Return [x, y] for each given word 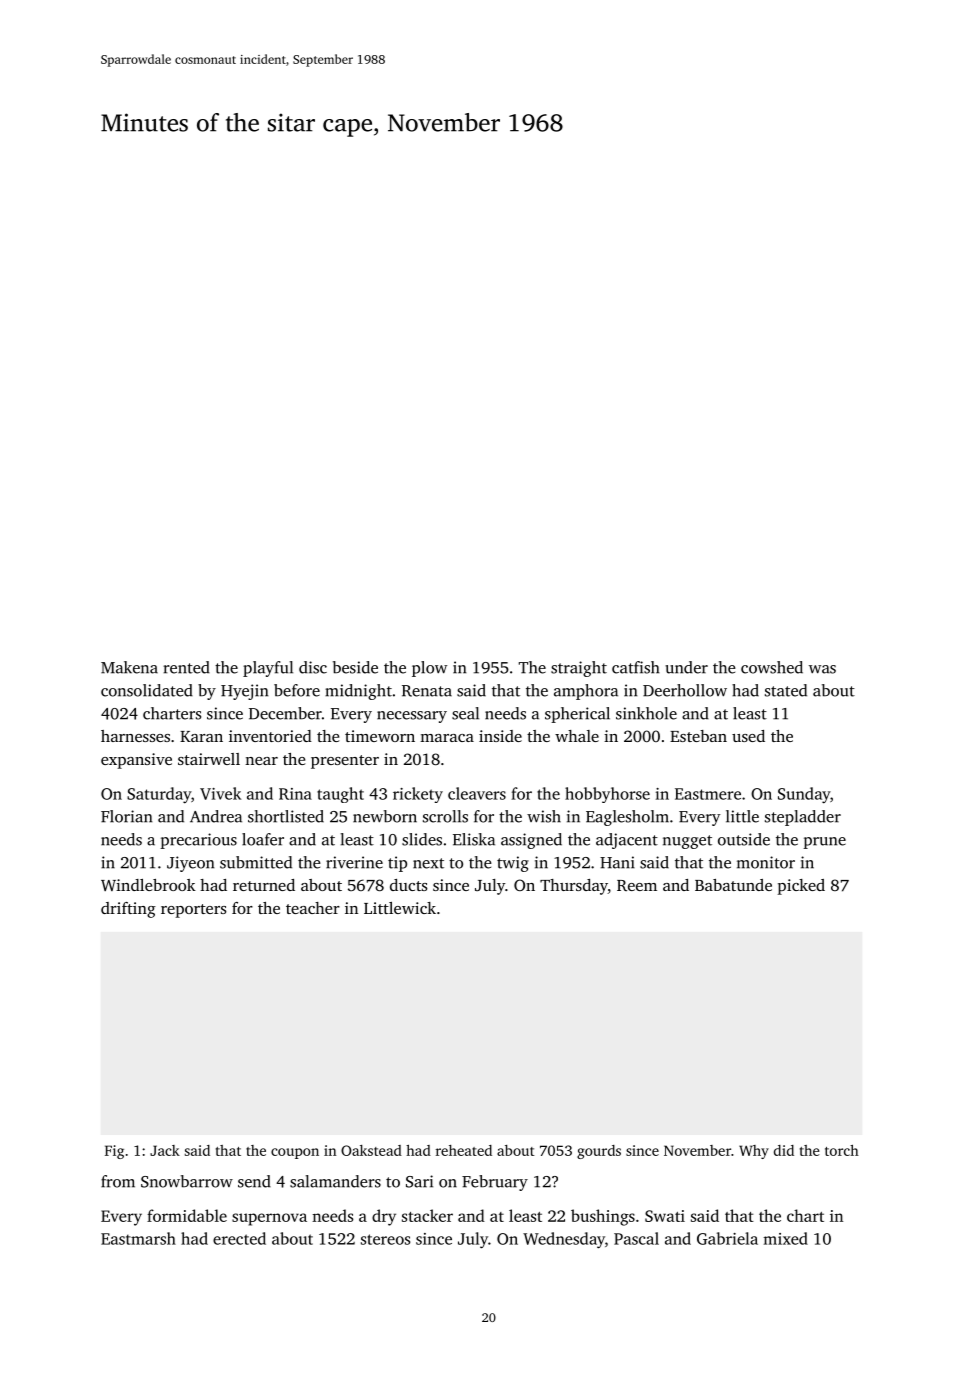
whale [577, 736]
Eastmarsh [138, 1238]
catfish [636, 667]
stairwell [209, 759]
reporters [193, 911]
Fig [114, 1152]
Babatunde [733, 885]
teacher [313, 908]
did [784, 1150]
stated [786, 690]
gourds [599, 1152]
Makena [129, 667]
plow [429, 669]
